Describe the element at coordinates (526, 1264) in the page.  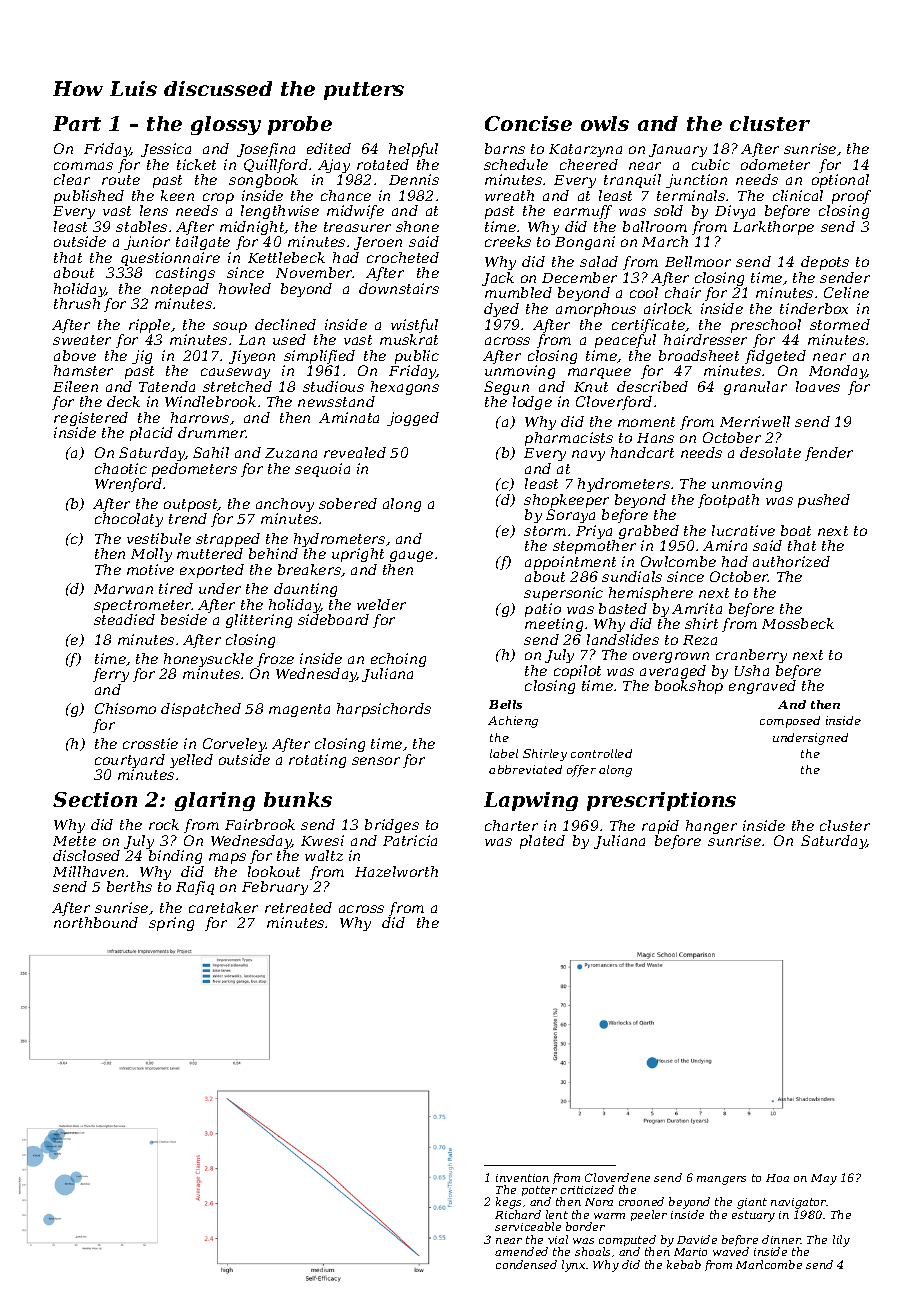
I see `condensed` at that location.
